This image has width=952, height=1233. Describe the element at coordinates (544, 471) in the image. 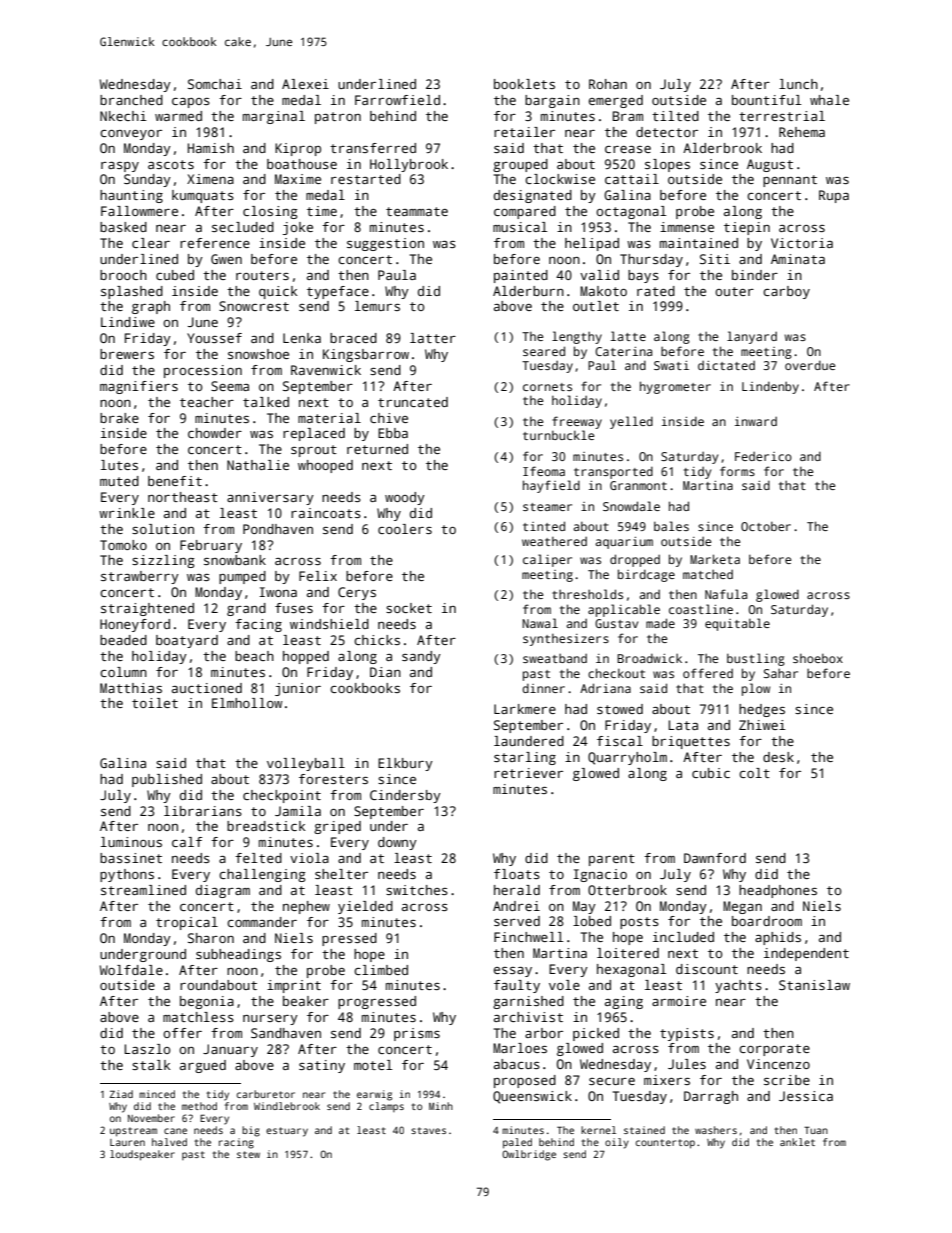

I see `Ifeoma` at that location.
